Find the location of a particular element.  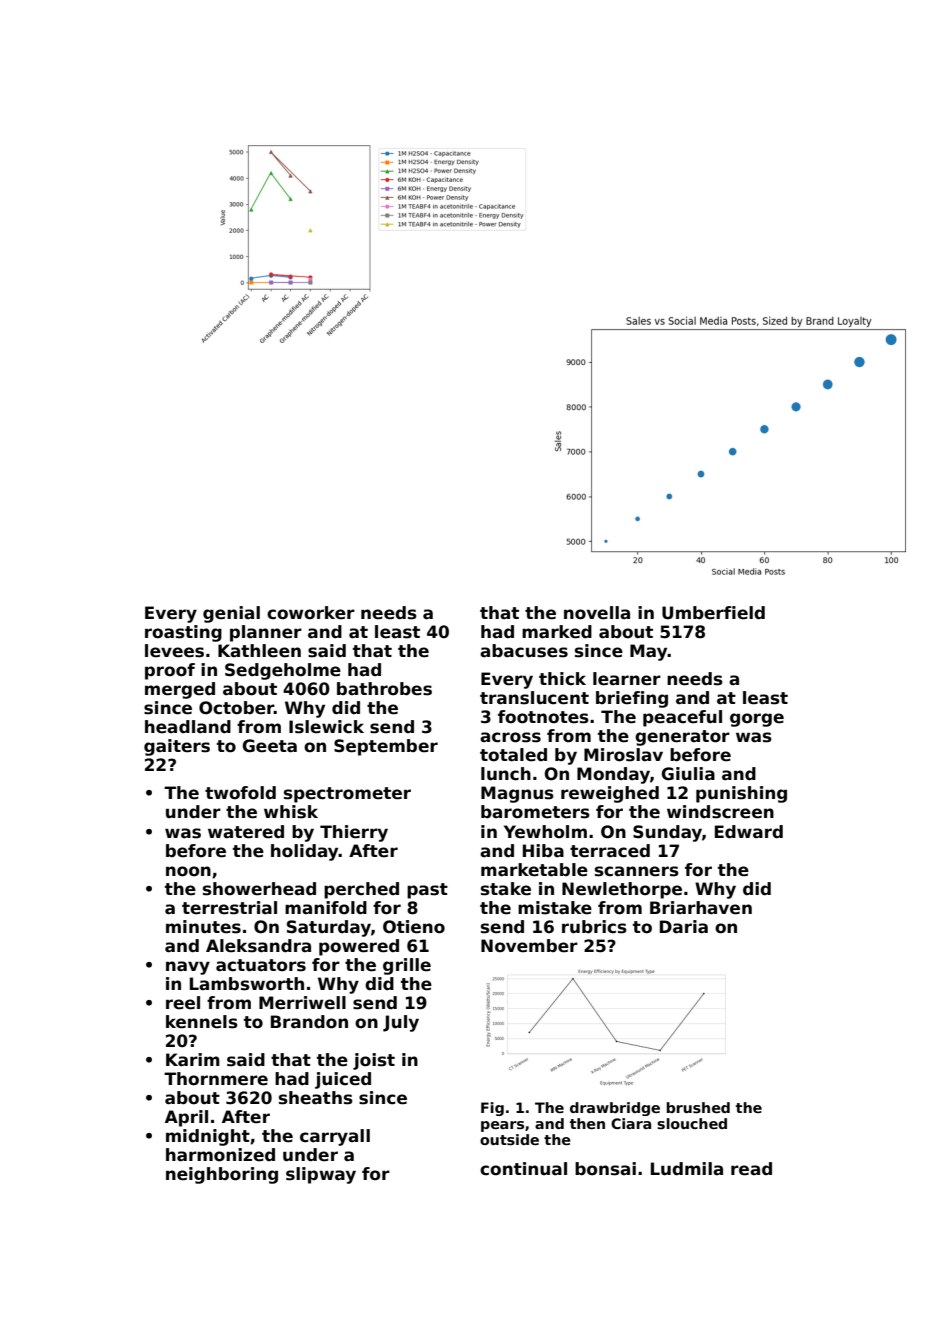

Aleksandra is located at coordinates (258, 946).
